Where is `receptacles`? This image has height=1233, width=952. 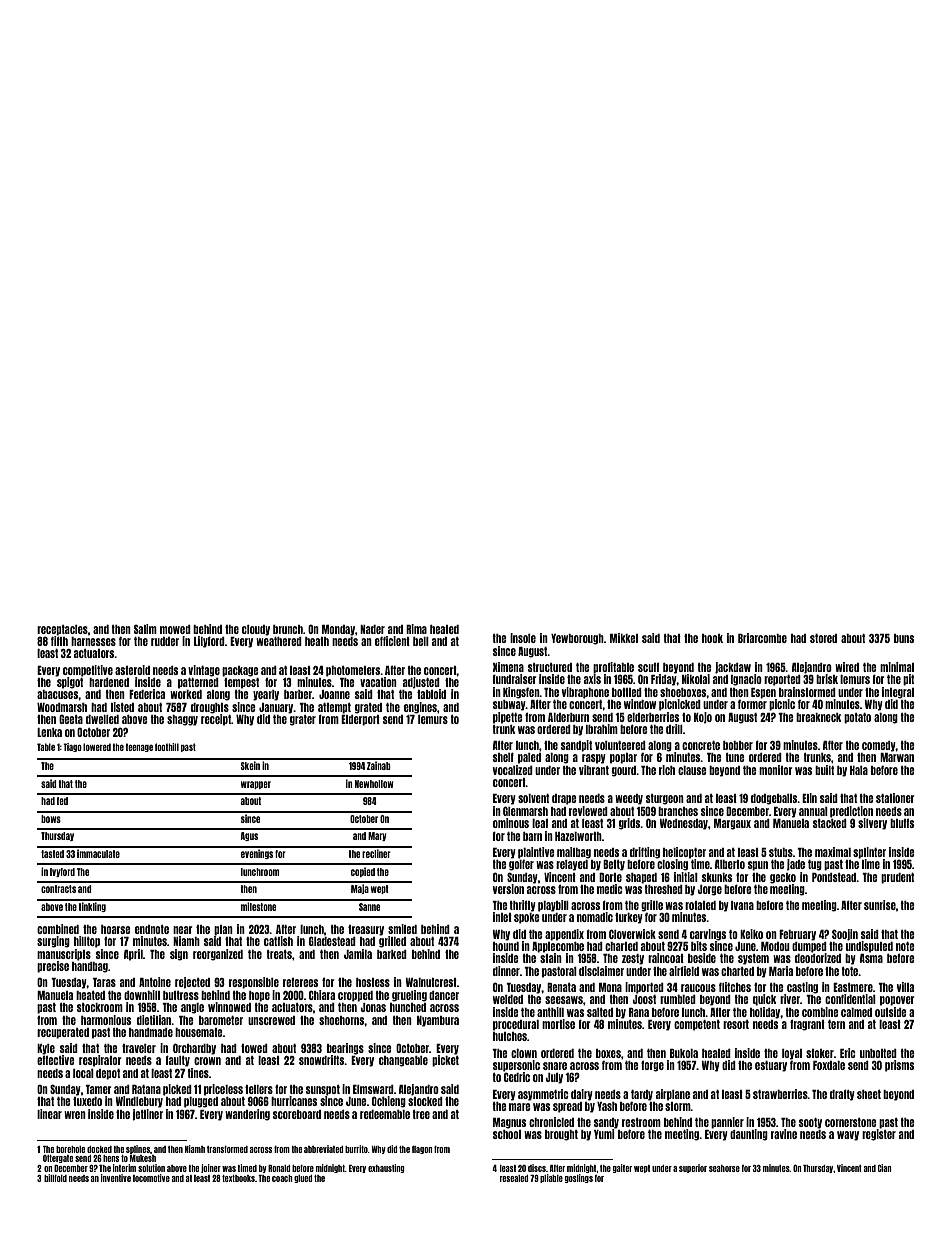 receptacles is located at coordinates (62, 630).
